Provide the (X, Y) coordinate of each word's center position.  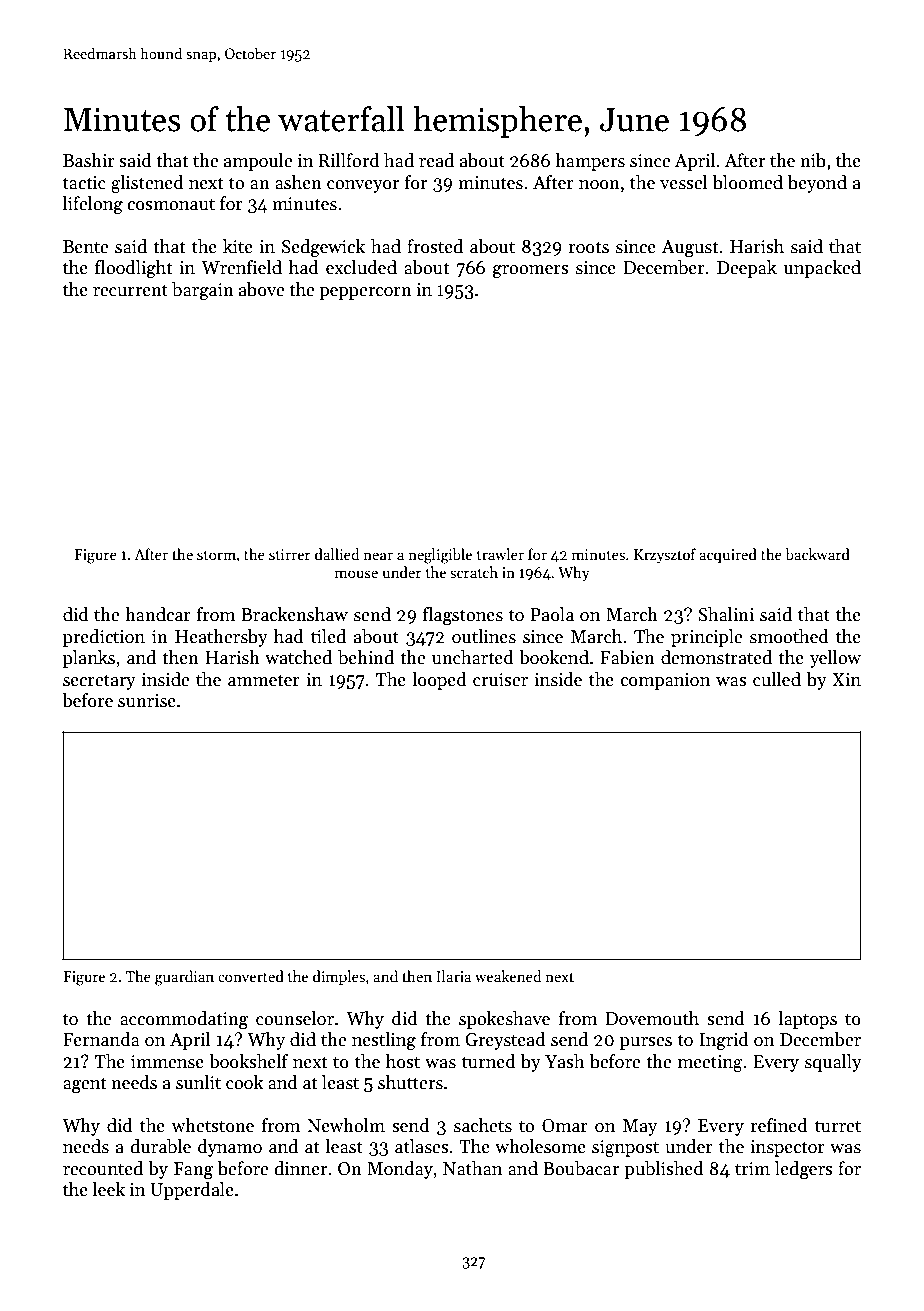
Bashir (89, 160)
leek (109, 1189)
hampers (590, 162)
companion (665, 681)
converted (251, 976)
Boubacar (581, 1168)
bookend (554, 657)
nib (813, 160)
